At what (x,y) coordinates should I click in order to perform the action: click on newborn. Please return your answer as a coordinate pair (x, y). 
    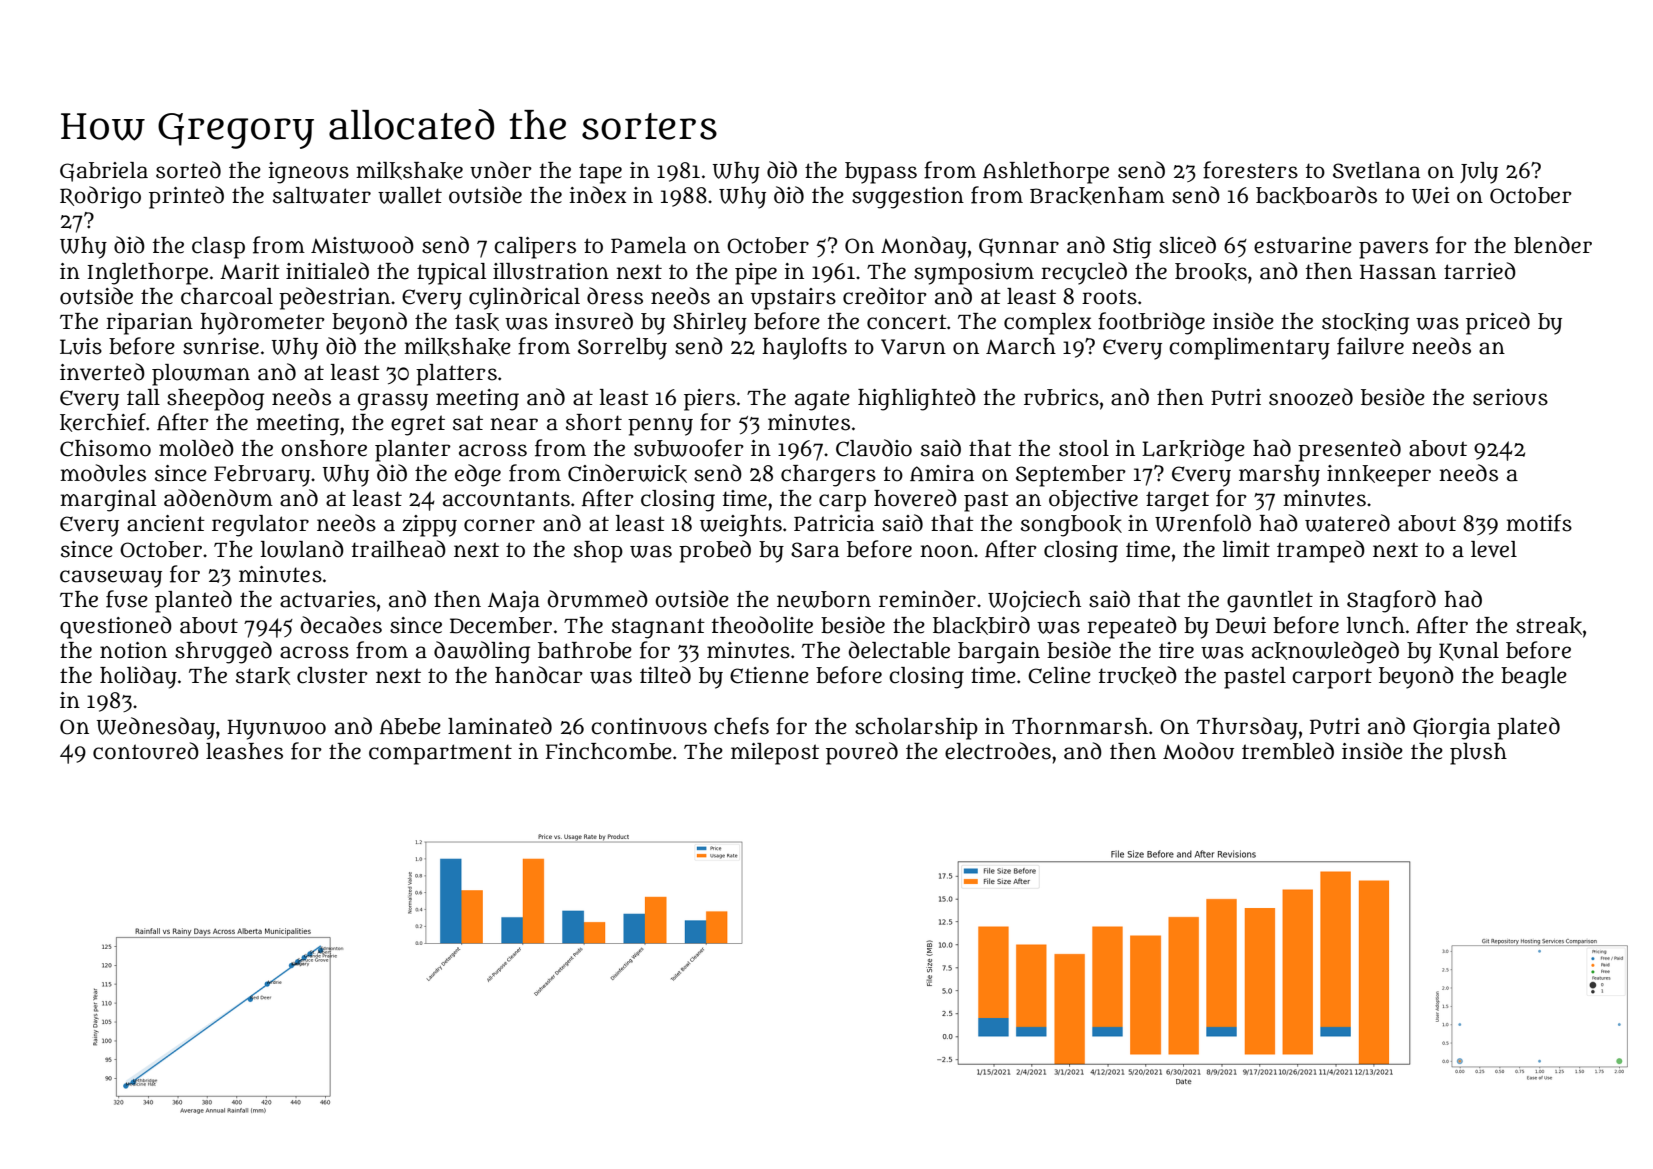
    Looking at the image, I should click on (824, 599).
